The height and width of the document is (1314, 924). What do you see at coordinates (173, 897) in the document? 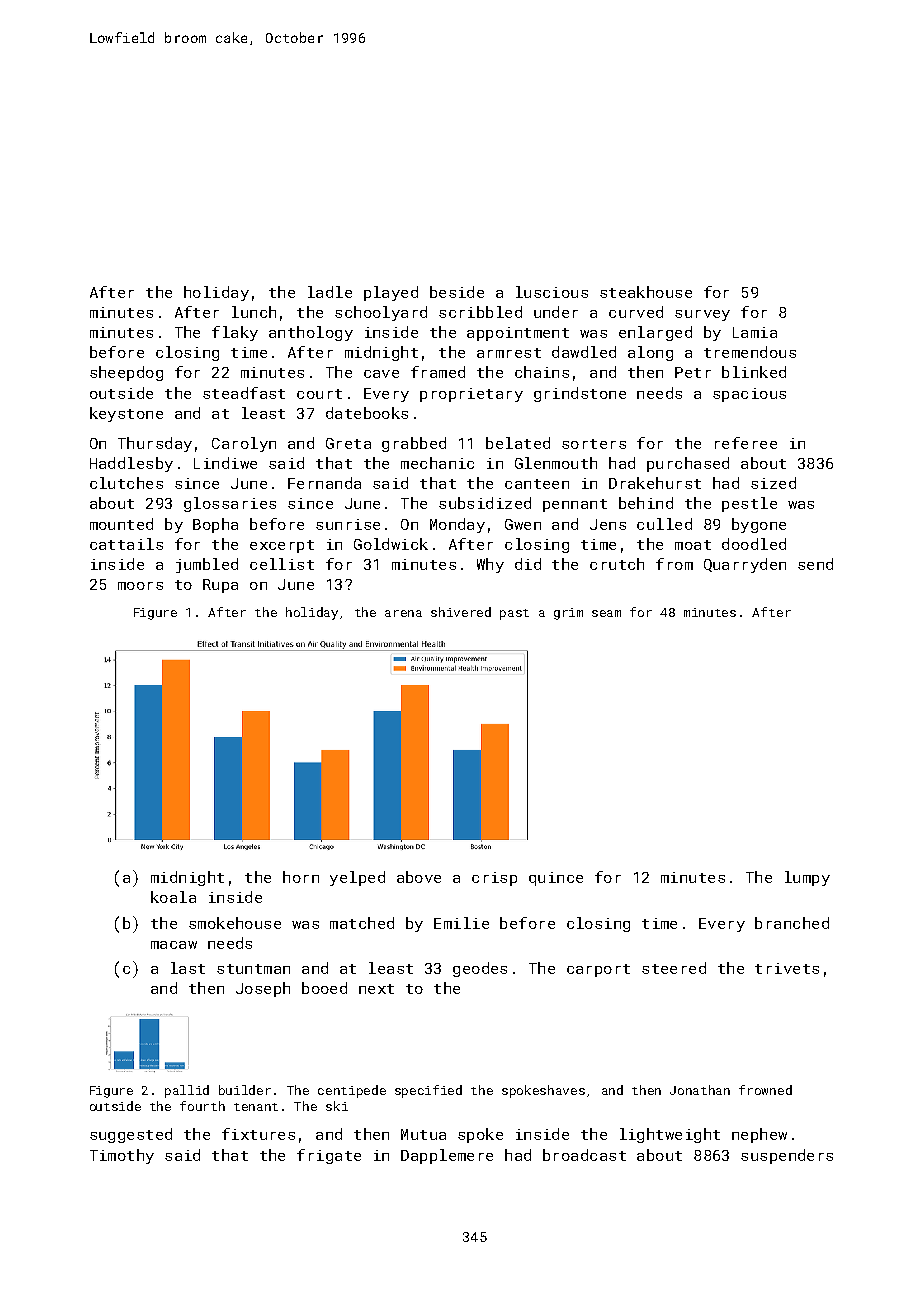
I see `koala` at bounding box center [173, 897].
